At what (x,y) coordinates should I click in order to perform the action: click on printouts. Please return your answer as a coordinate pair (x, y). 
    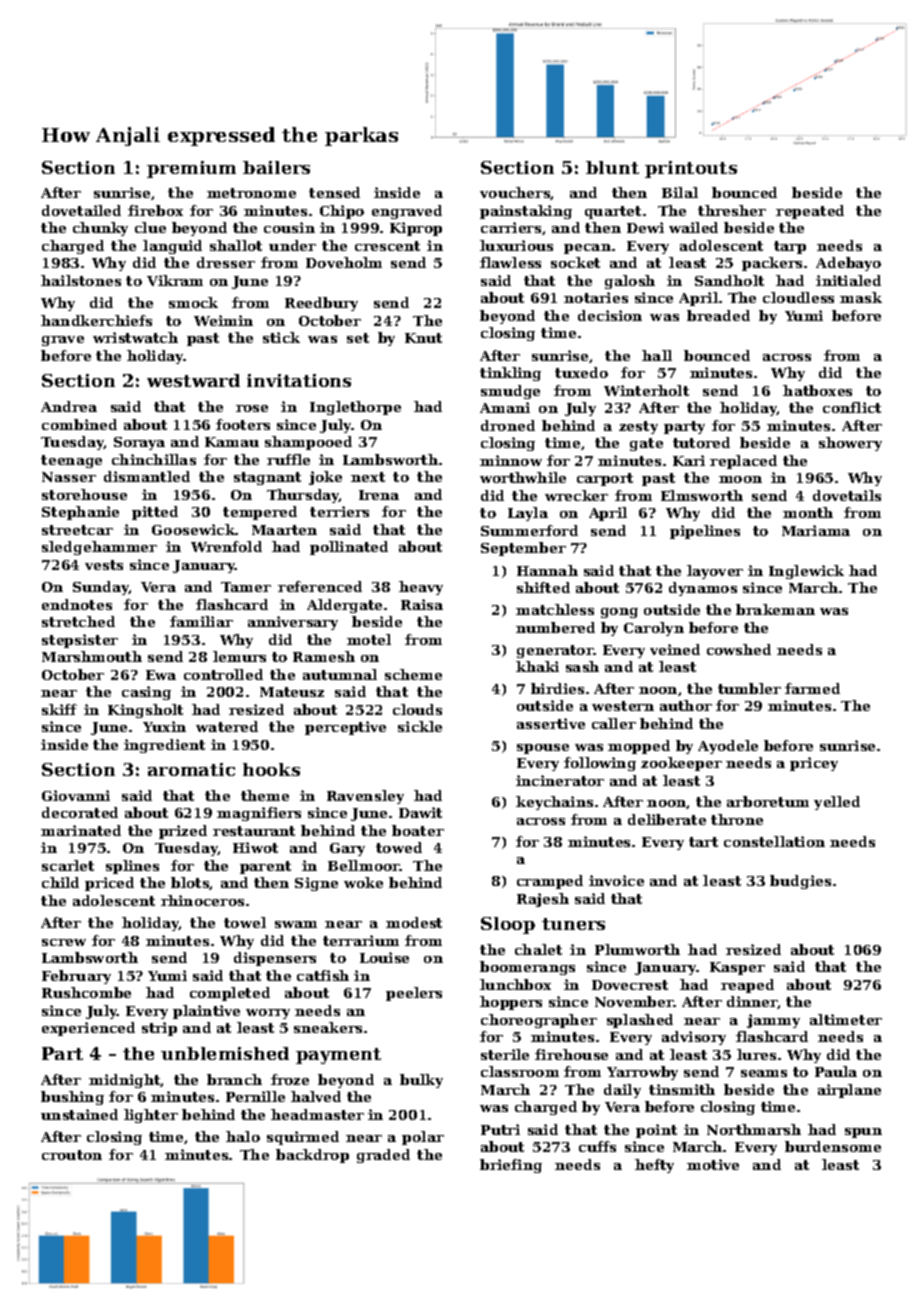
    Looking at the image, I should click on (691, 169).
